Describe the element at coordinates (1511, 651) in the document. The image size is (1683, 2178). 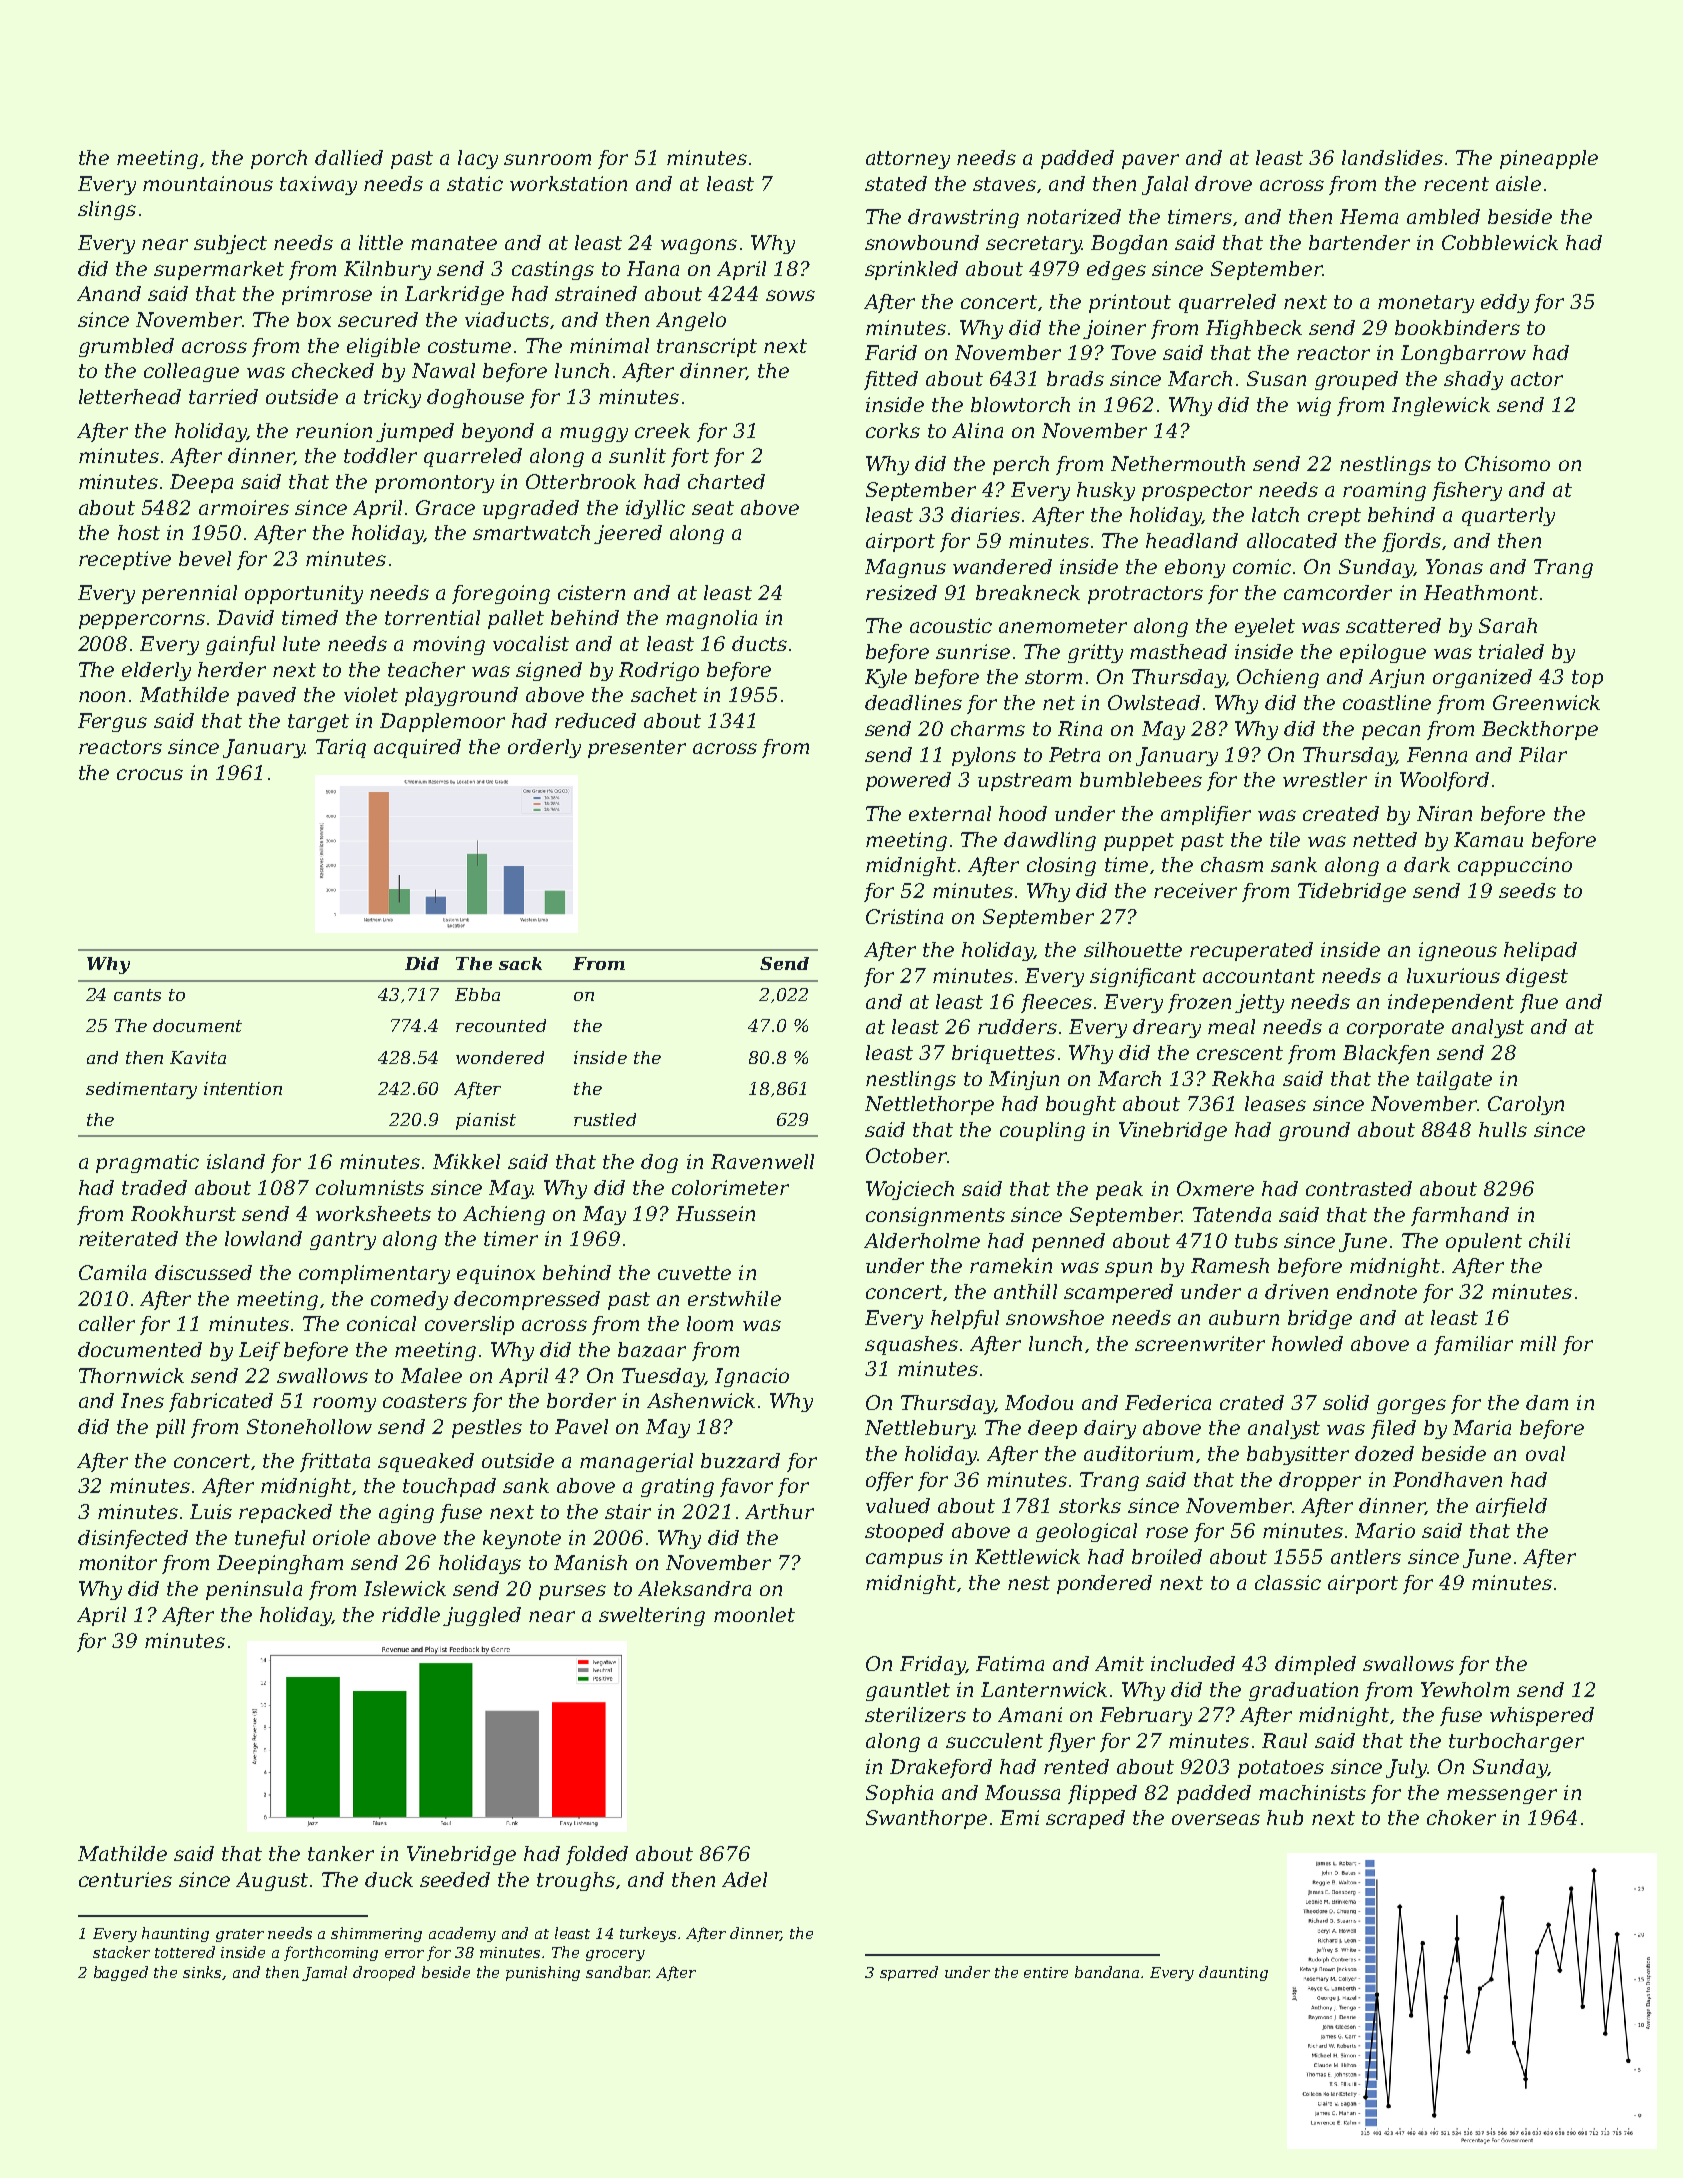
I see `trialed` at that location.
